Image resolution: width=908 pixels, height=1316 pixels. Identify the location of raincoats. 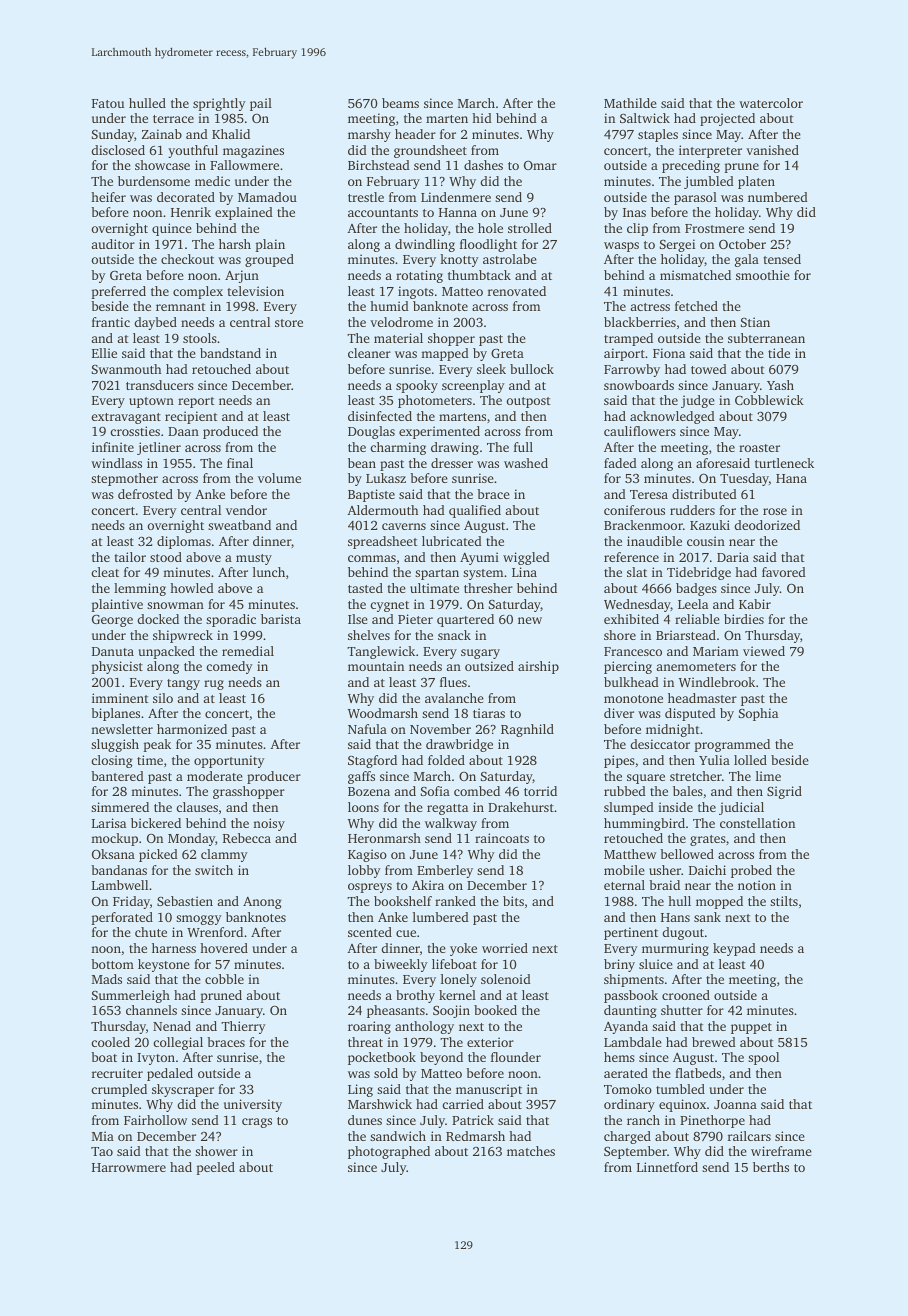
(502, 838).
